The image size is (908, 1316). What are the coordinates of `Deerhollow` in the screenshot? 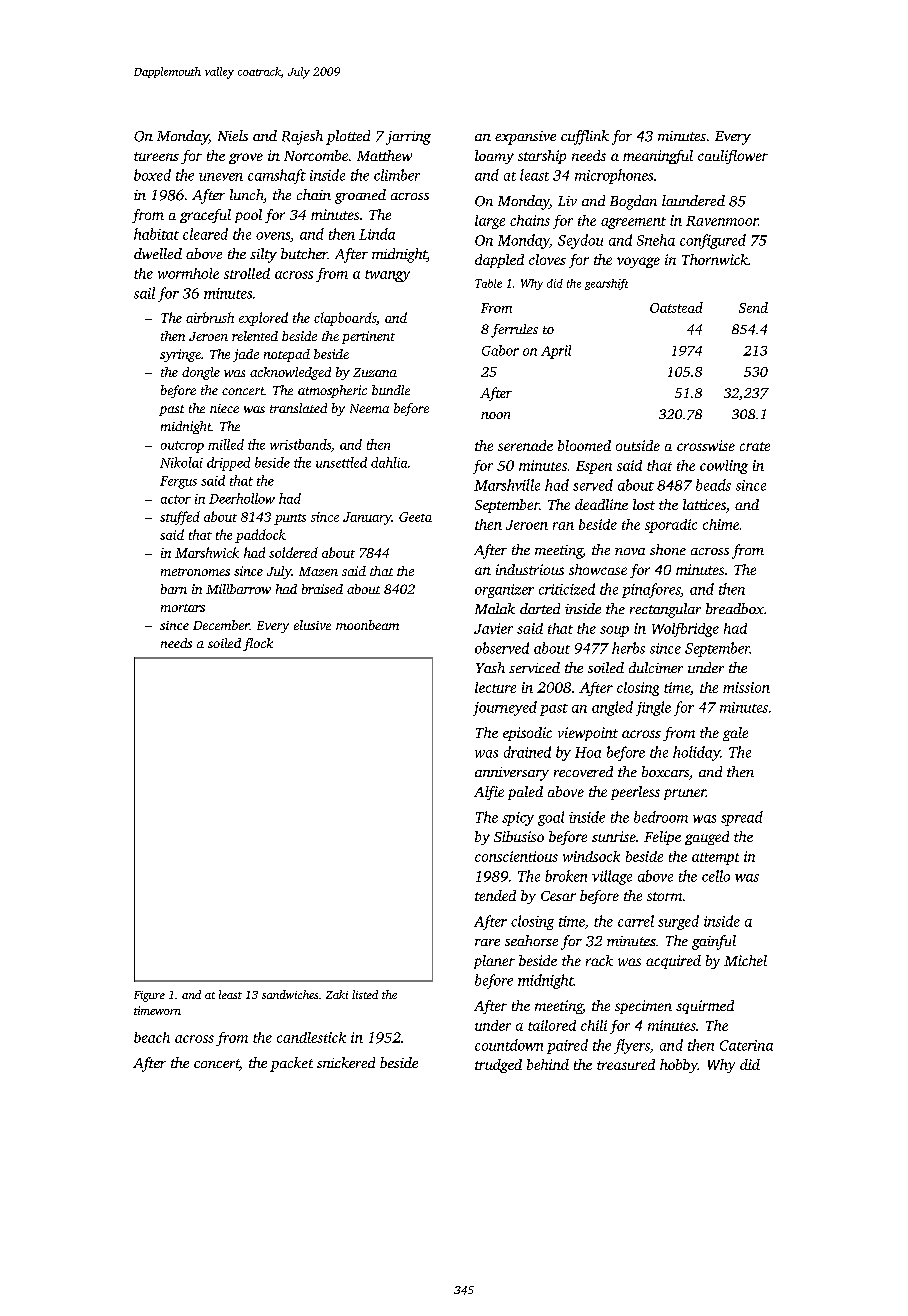 It's located at (242, 498).
